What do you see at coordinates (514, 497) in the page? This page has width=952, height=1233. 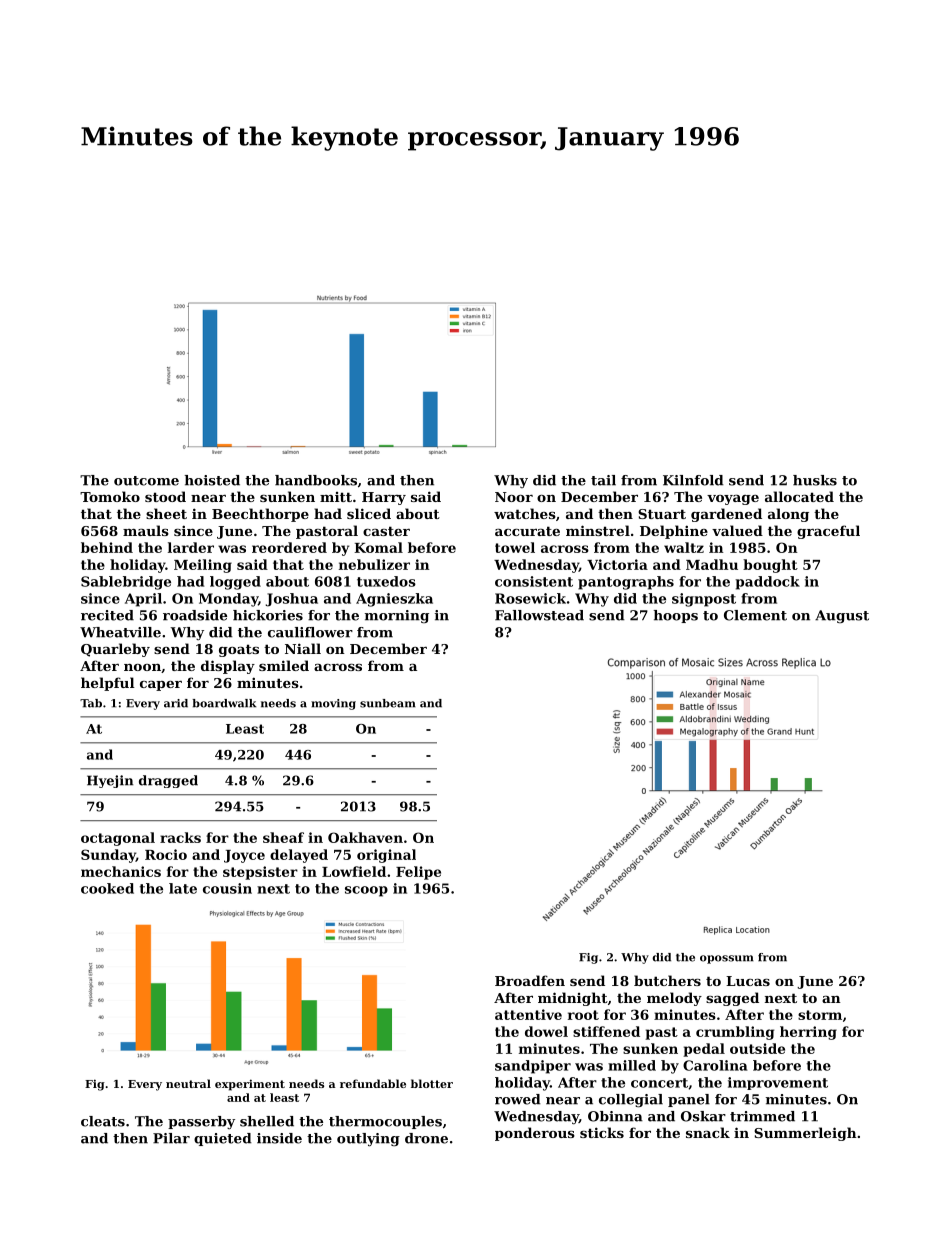 I see `Noor` at bounding box center [514, 497].
